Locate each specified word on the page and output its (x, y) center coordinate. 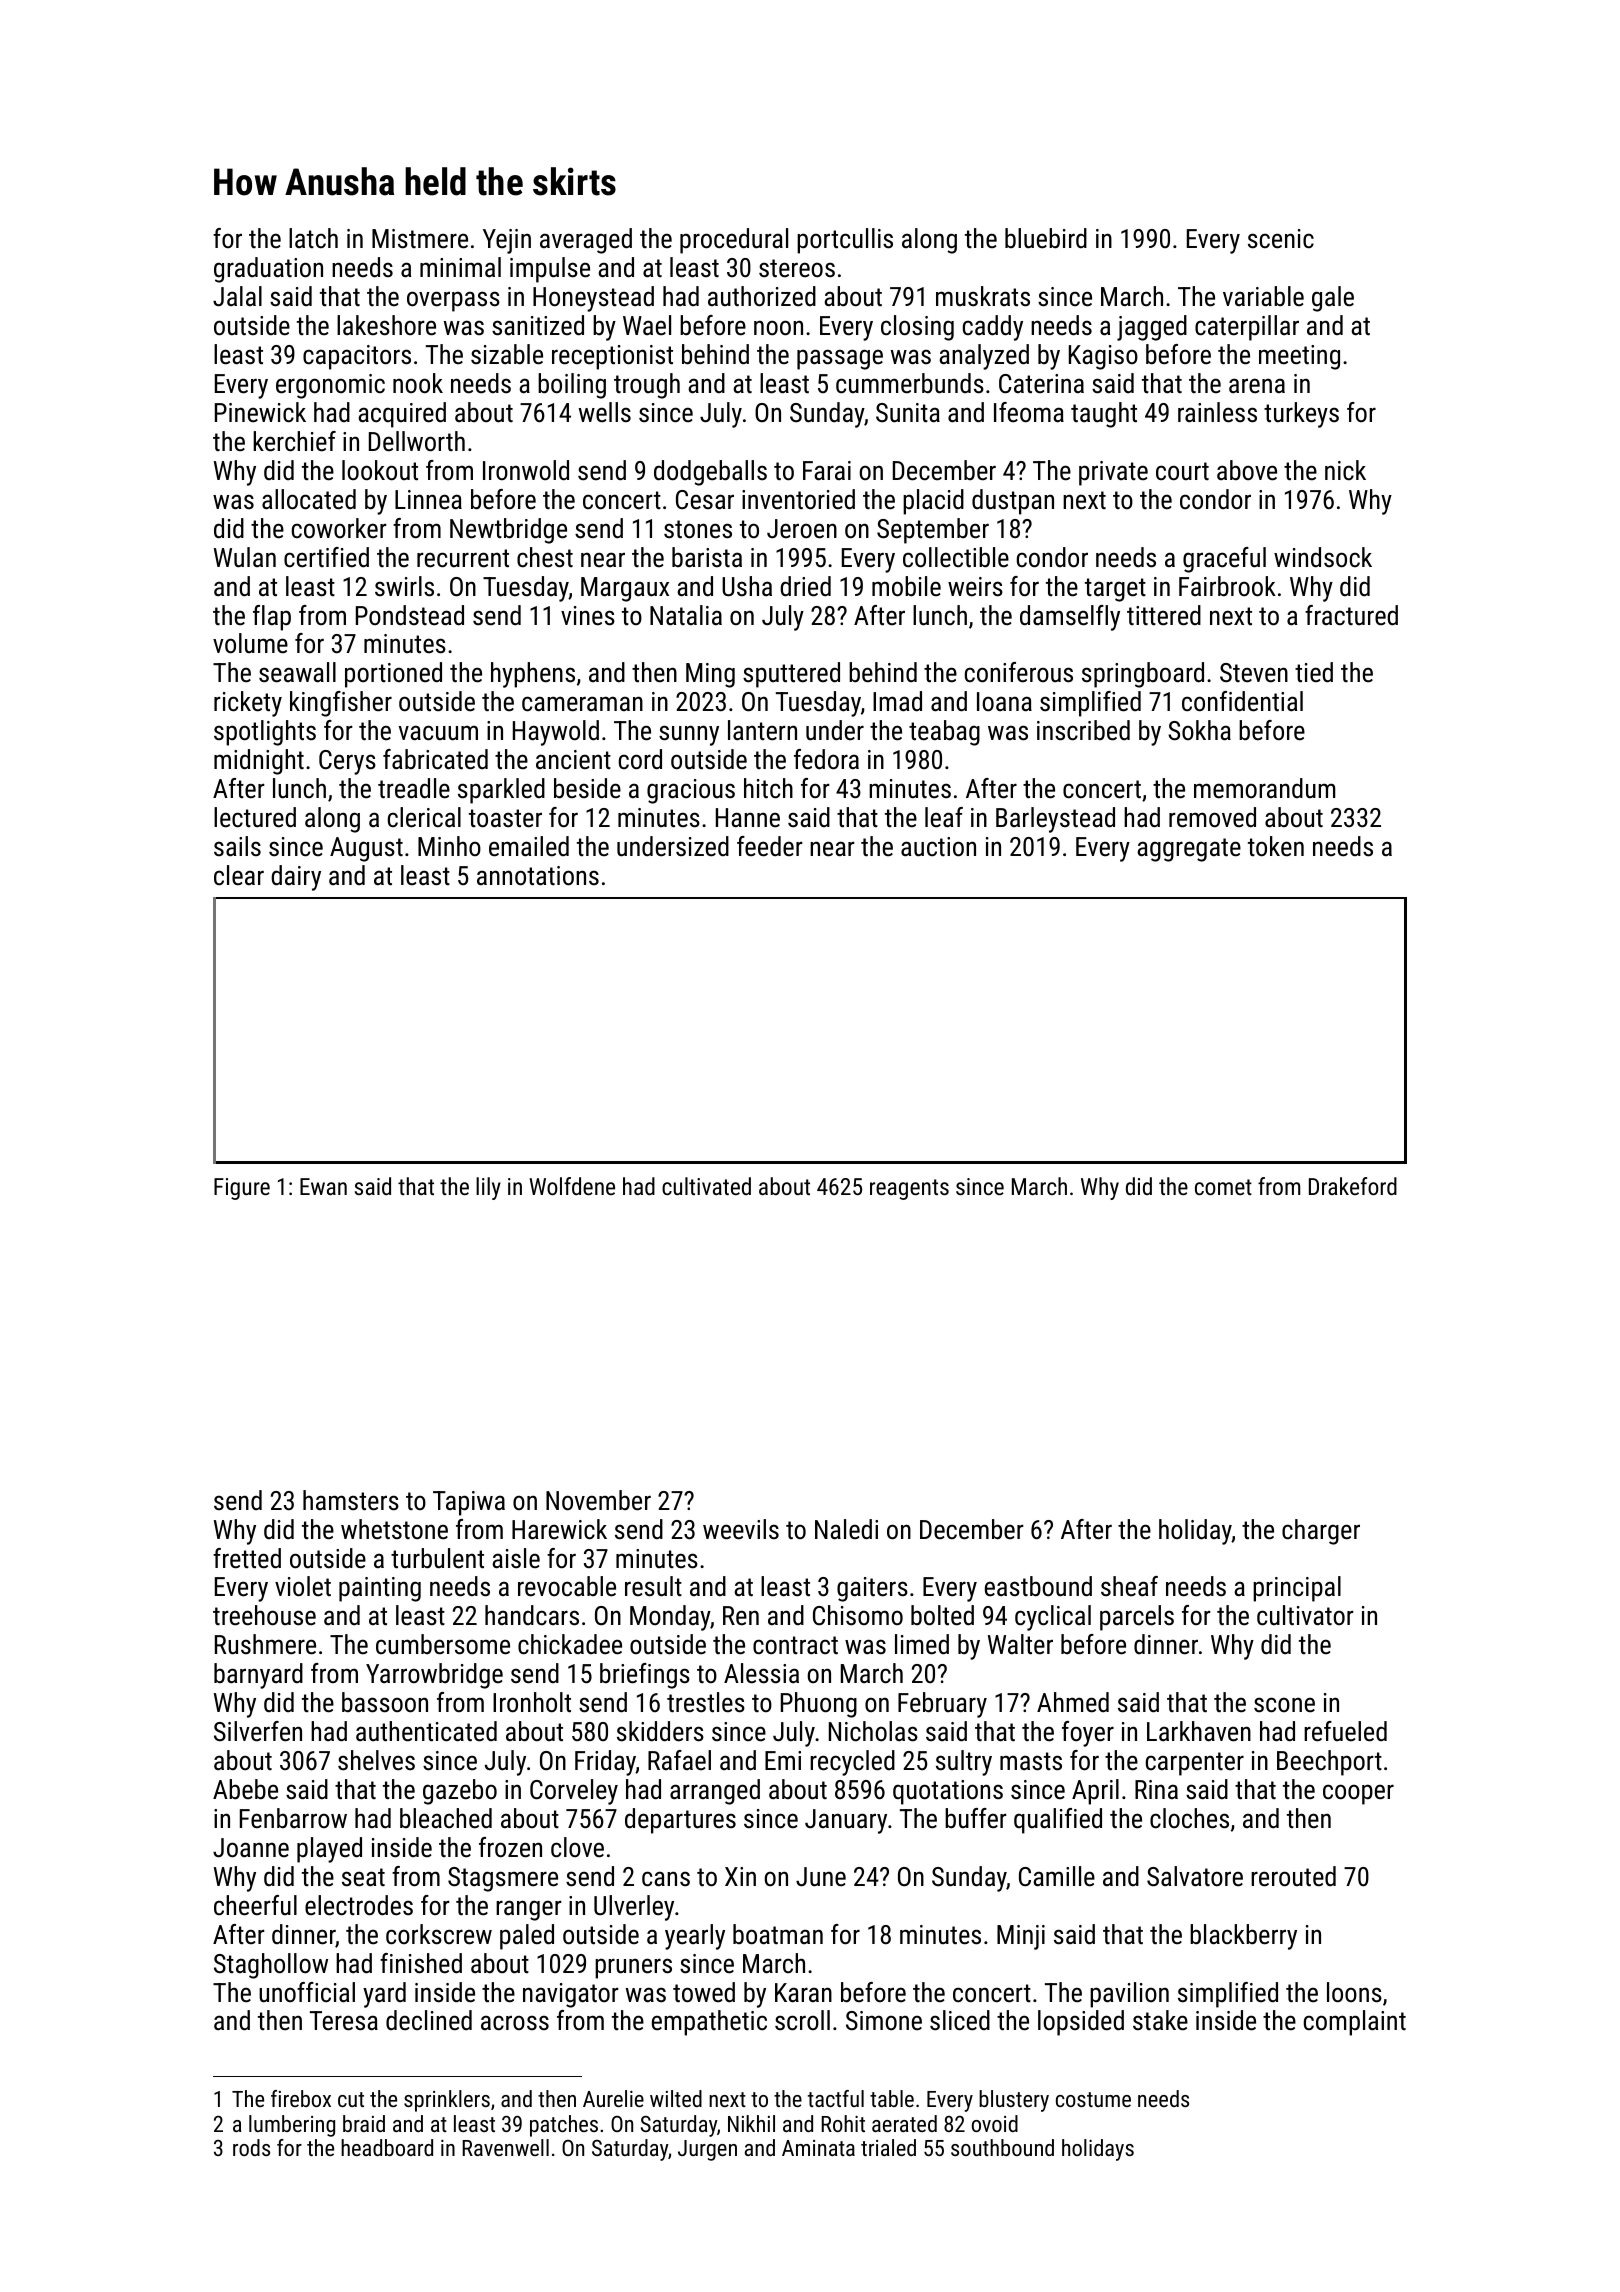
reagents (909, 1189)
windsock (1323, 557)
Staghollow (271, 1966)
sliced (960, 2020)
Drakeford (1353, 1186)
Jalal (237, 296)
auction (938, 847)
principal (1297, 1589)
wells (605, 412)
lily (488, 1188)
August (366, 849)
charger (1321, 1532)
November (598, 1500)
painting (380, 1589)
